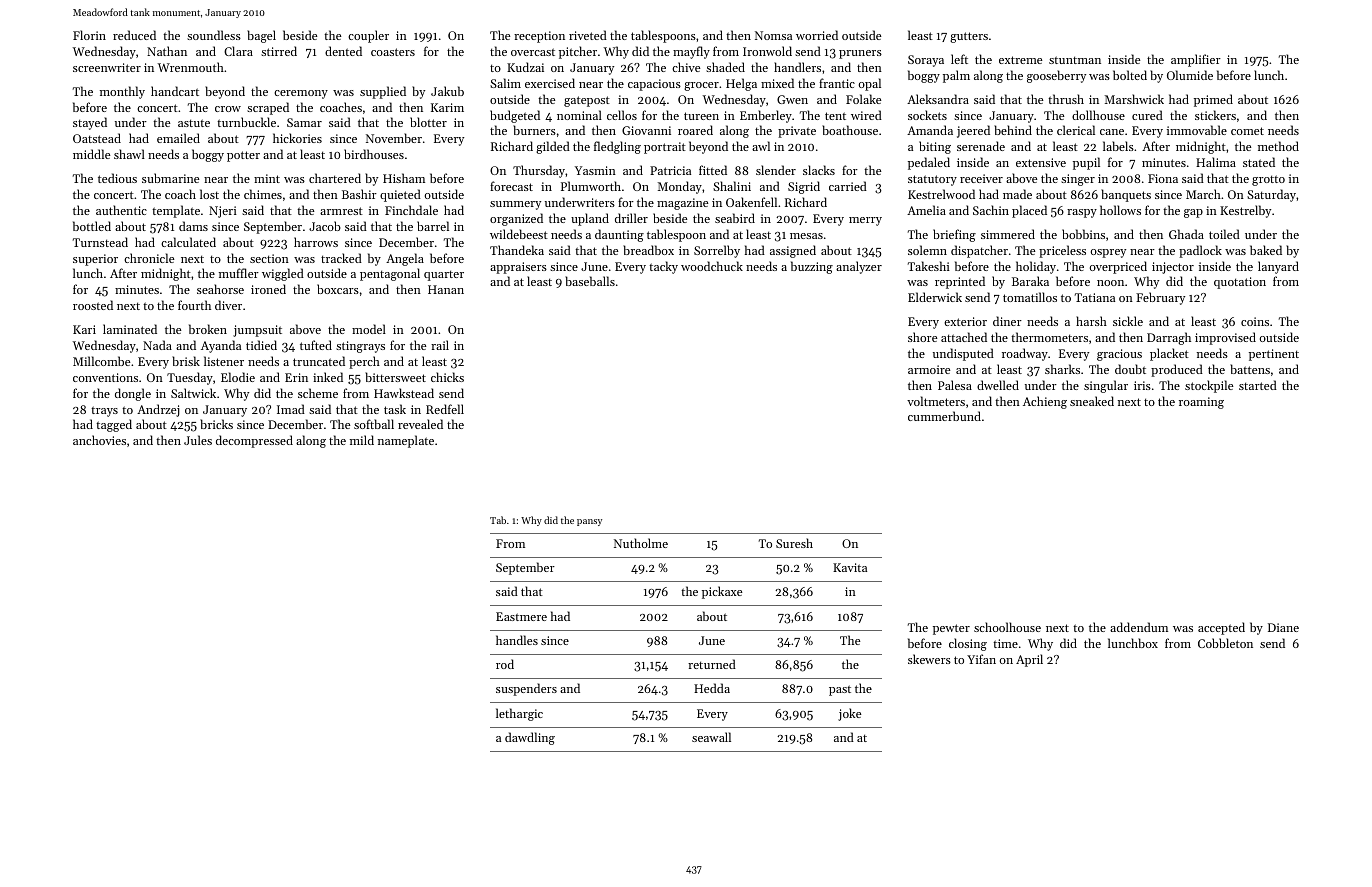  Describe the element at coordinates (711, 737) in the screenshot. I see `seawall` at that location.
